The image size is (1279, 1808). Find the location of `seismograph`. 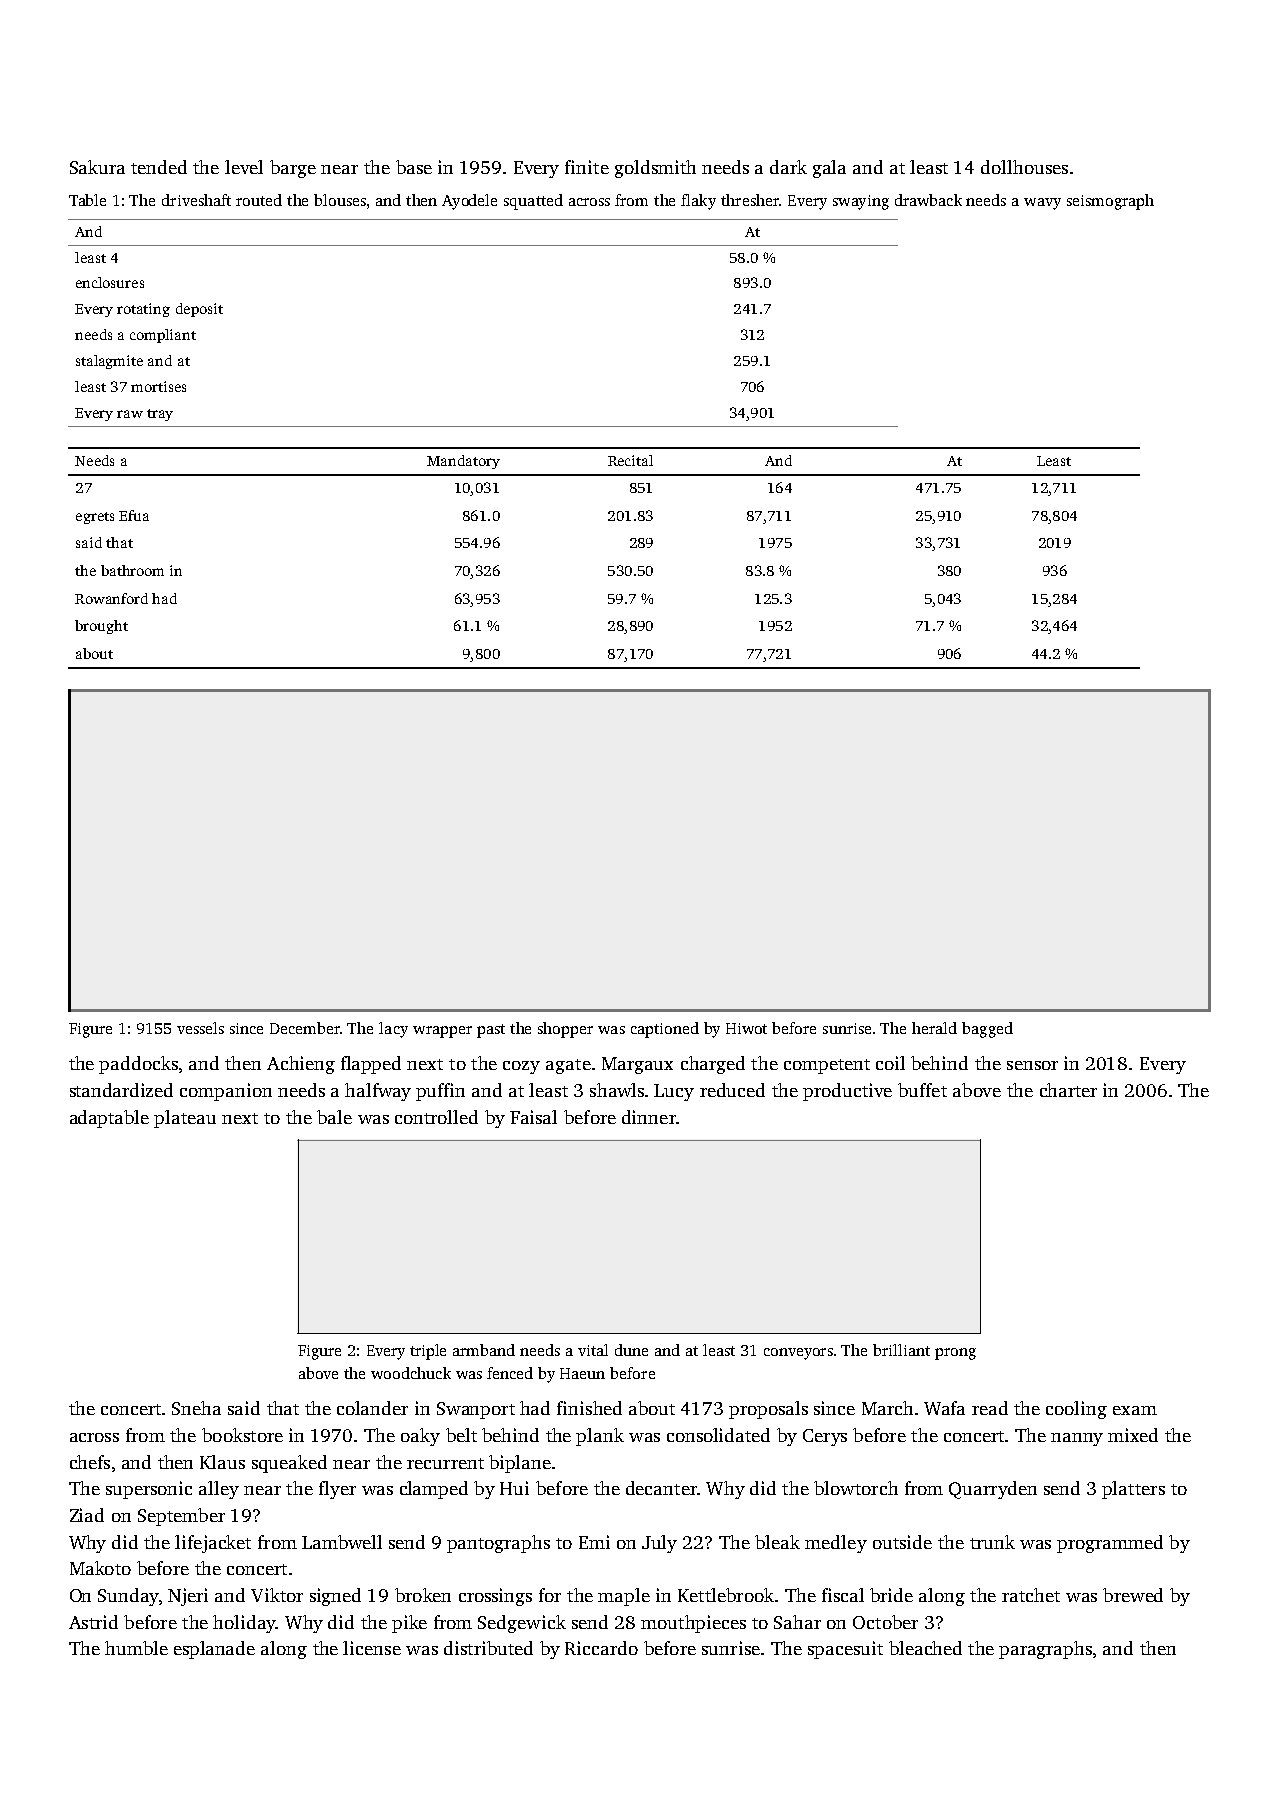

seismograph is located at coordinates (1110, 202).
